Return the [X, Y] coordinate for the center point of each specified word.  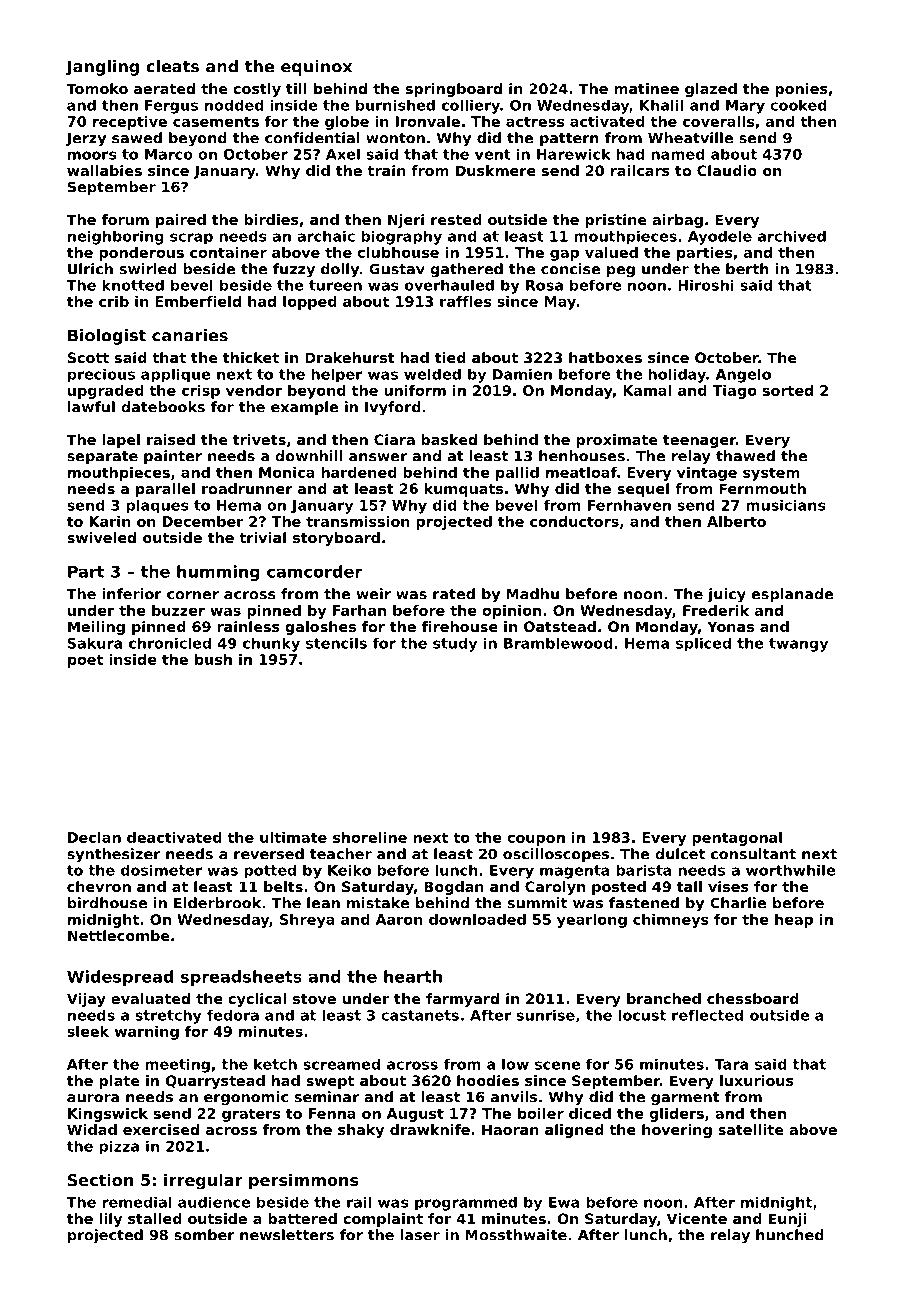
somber [204, 1235]
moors [92, 155]
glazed [711, 90]
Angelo [743, 375]
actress [535, 121]
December [203, 521]
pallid [517, 474]
